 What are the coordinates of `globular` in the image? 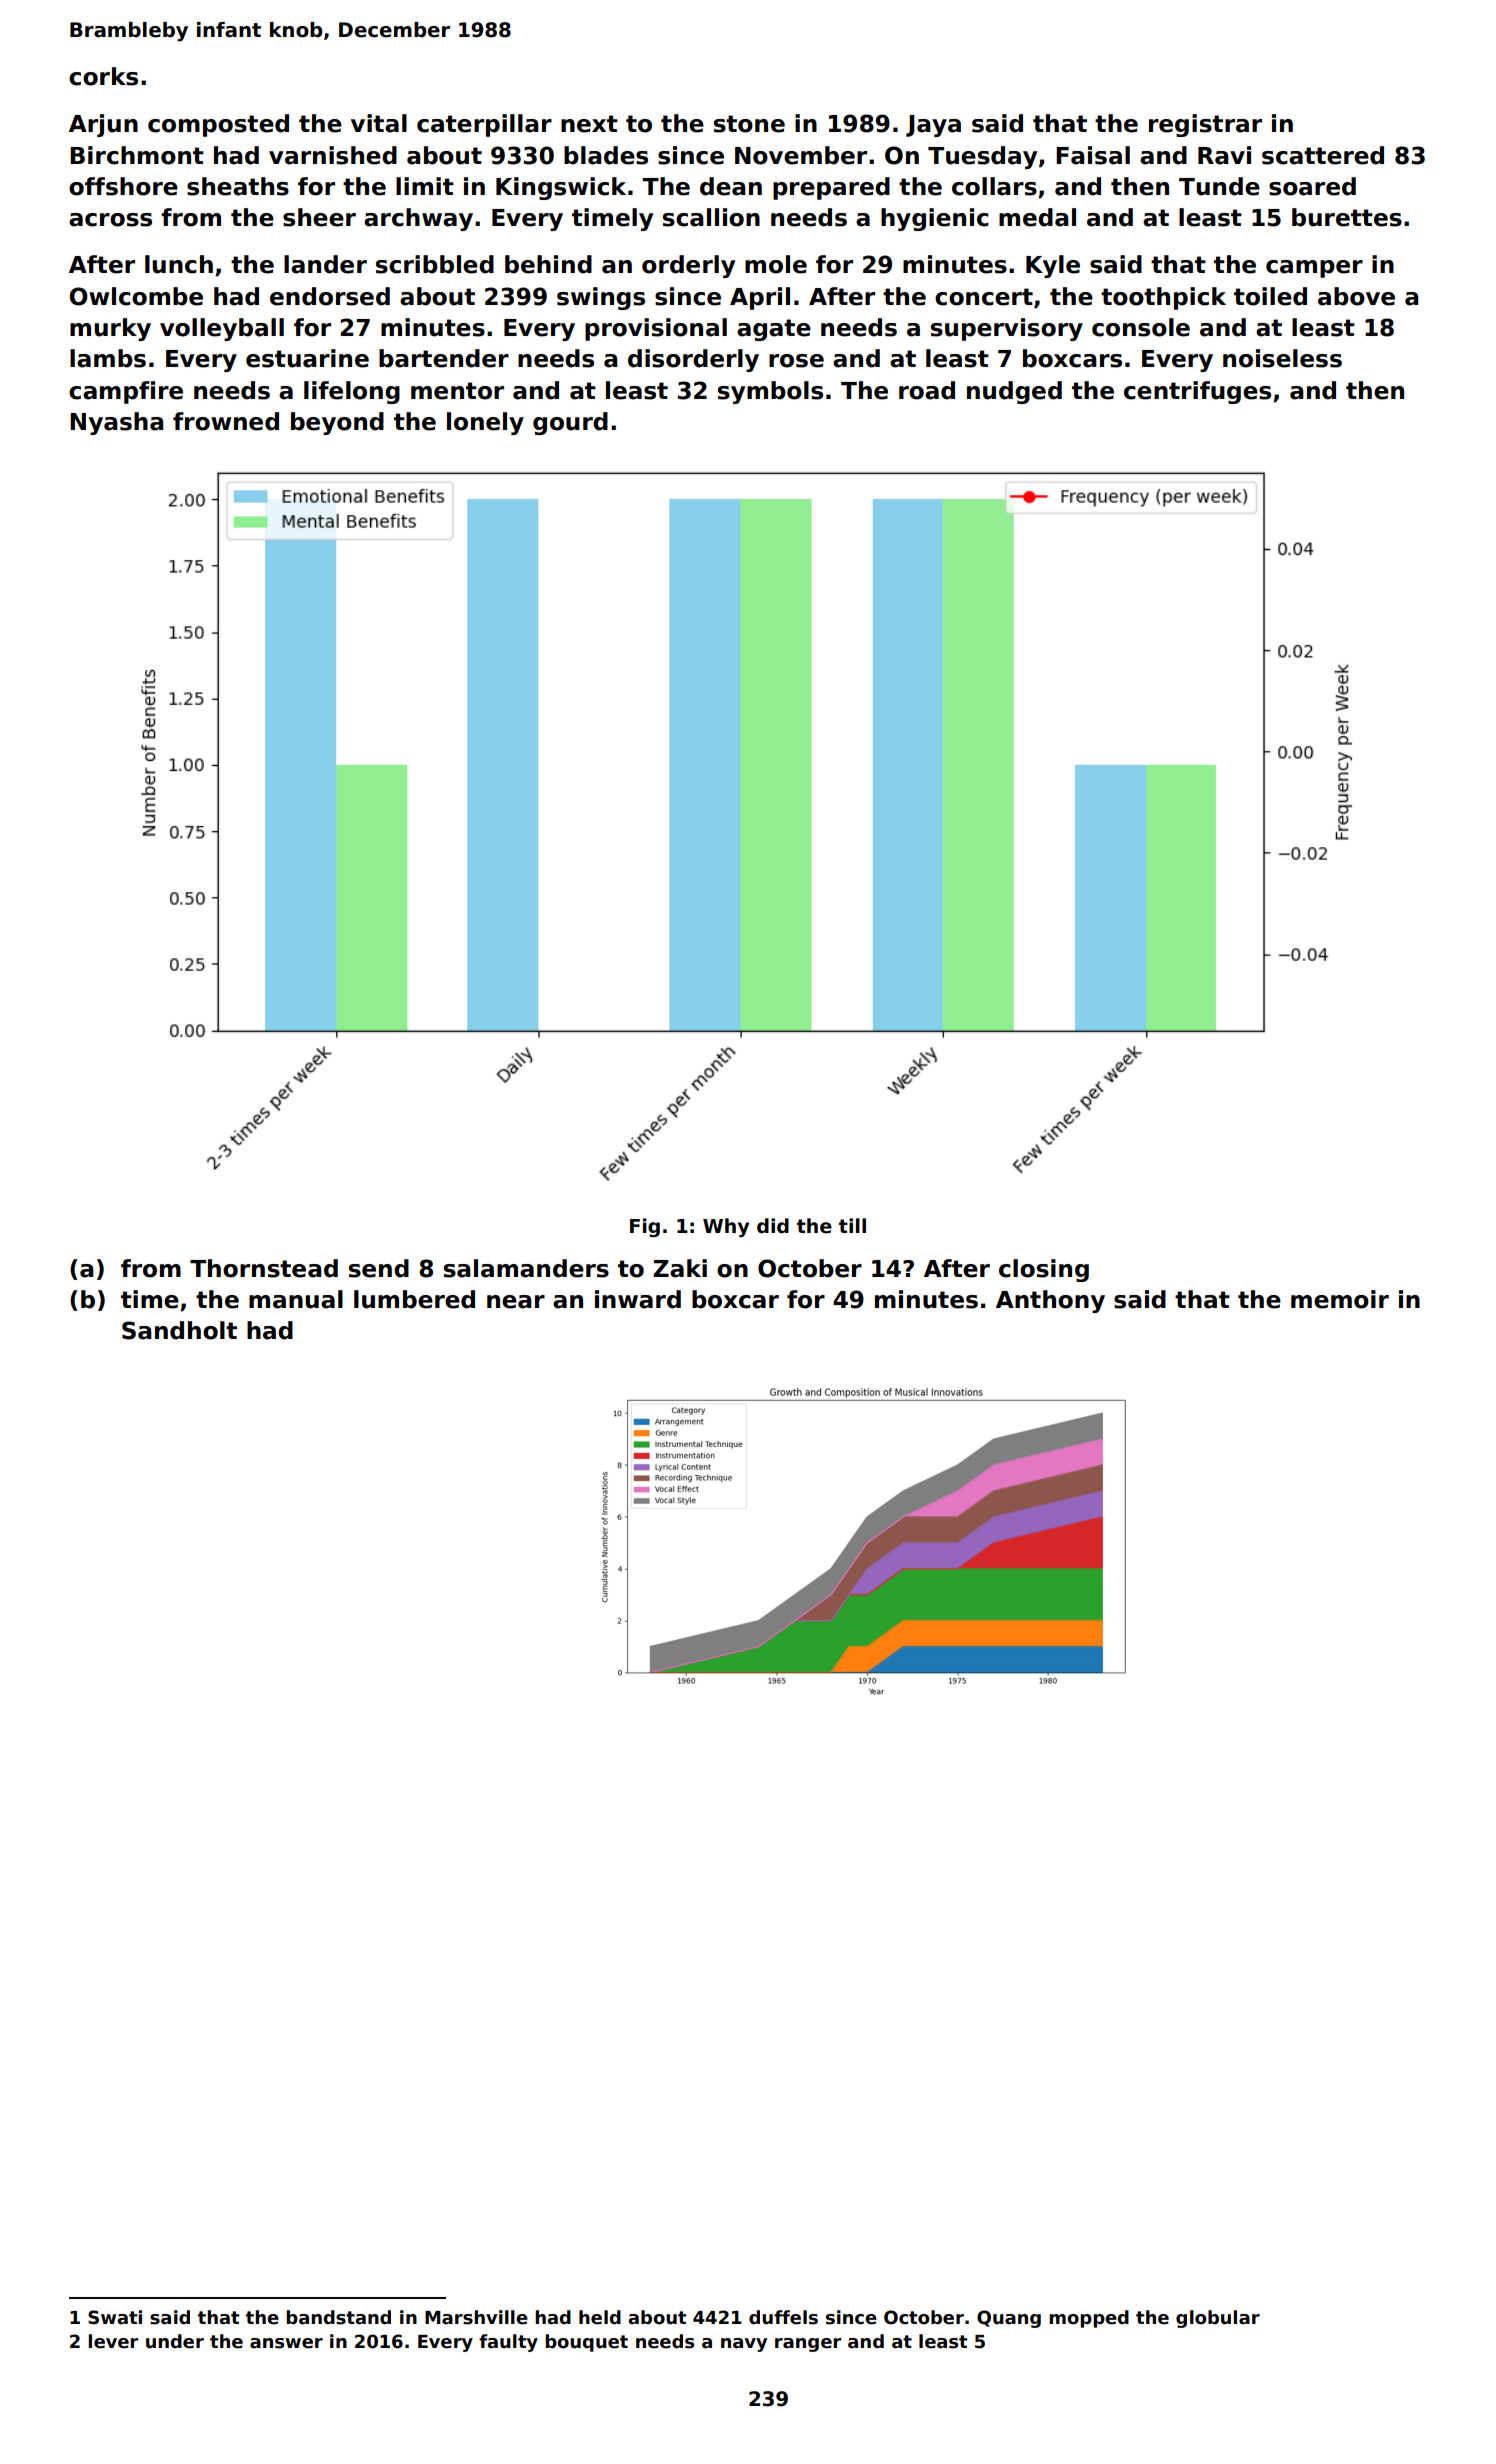 It's located at (1218, 2319).
